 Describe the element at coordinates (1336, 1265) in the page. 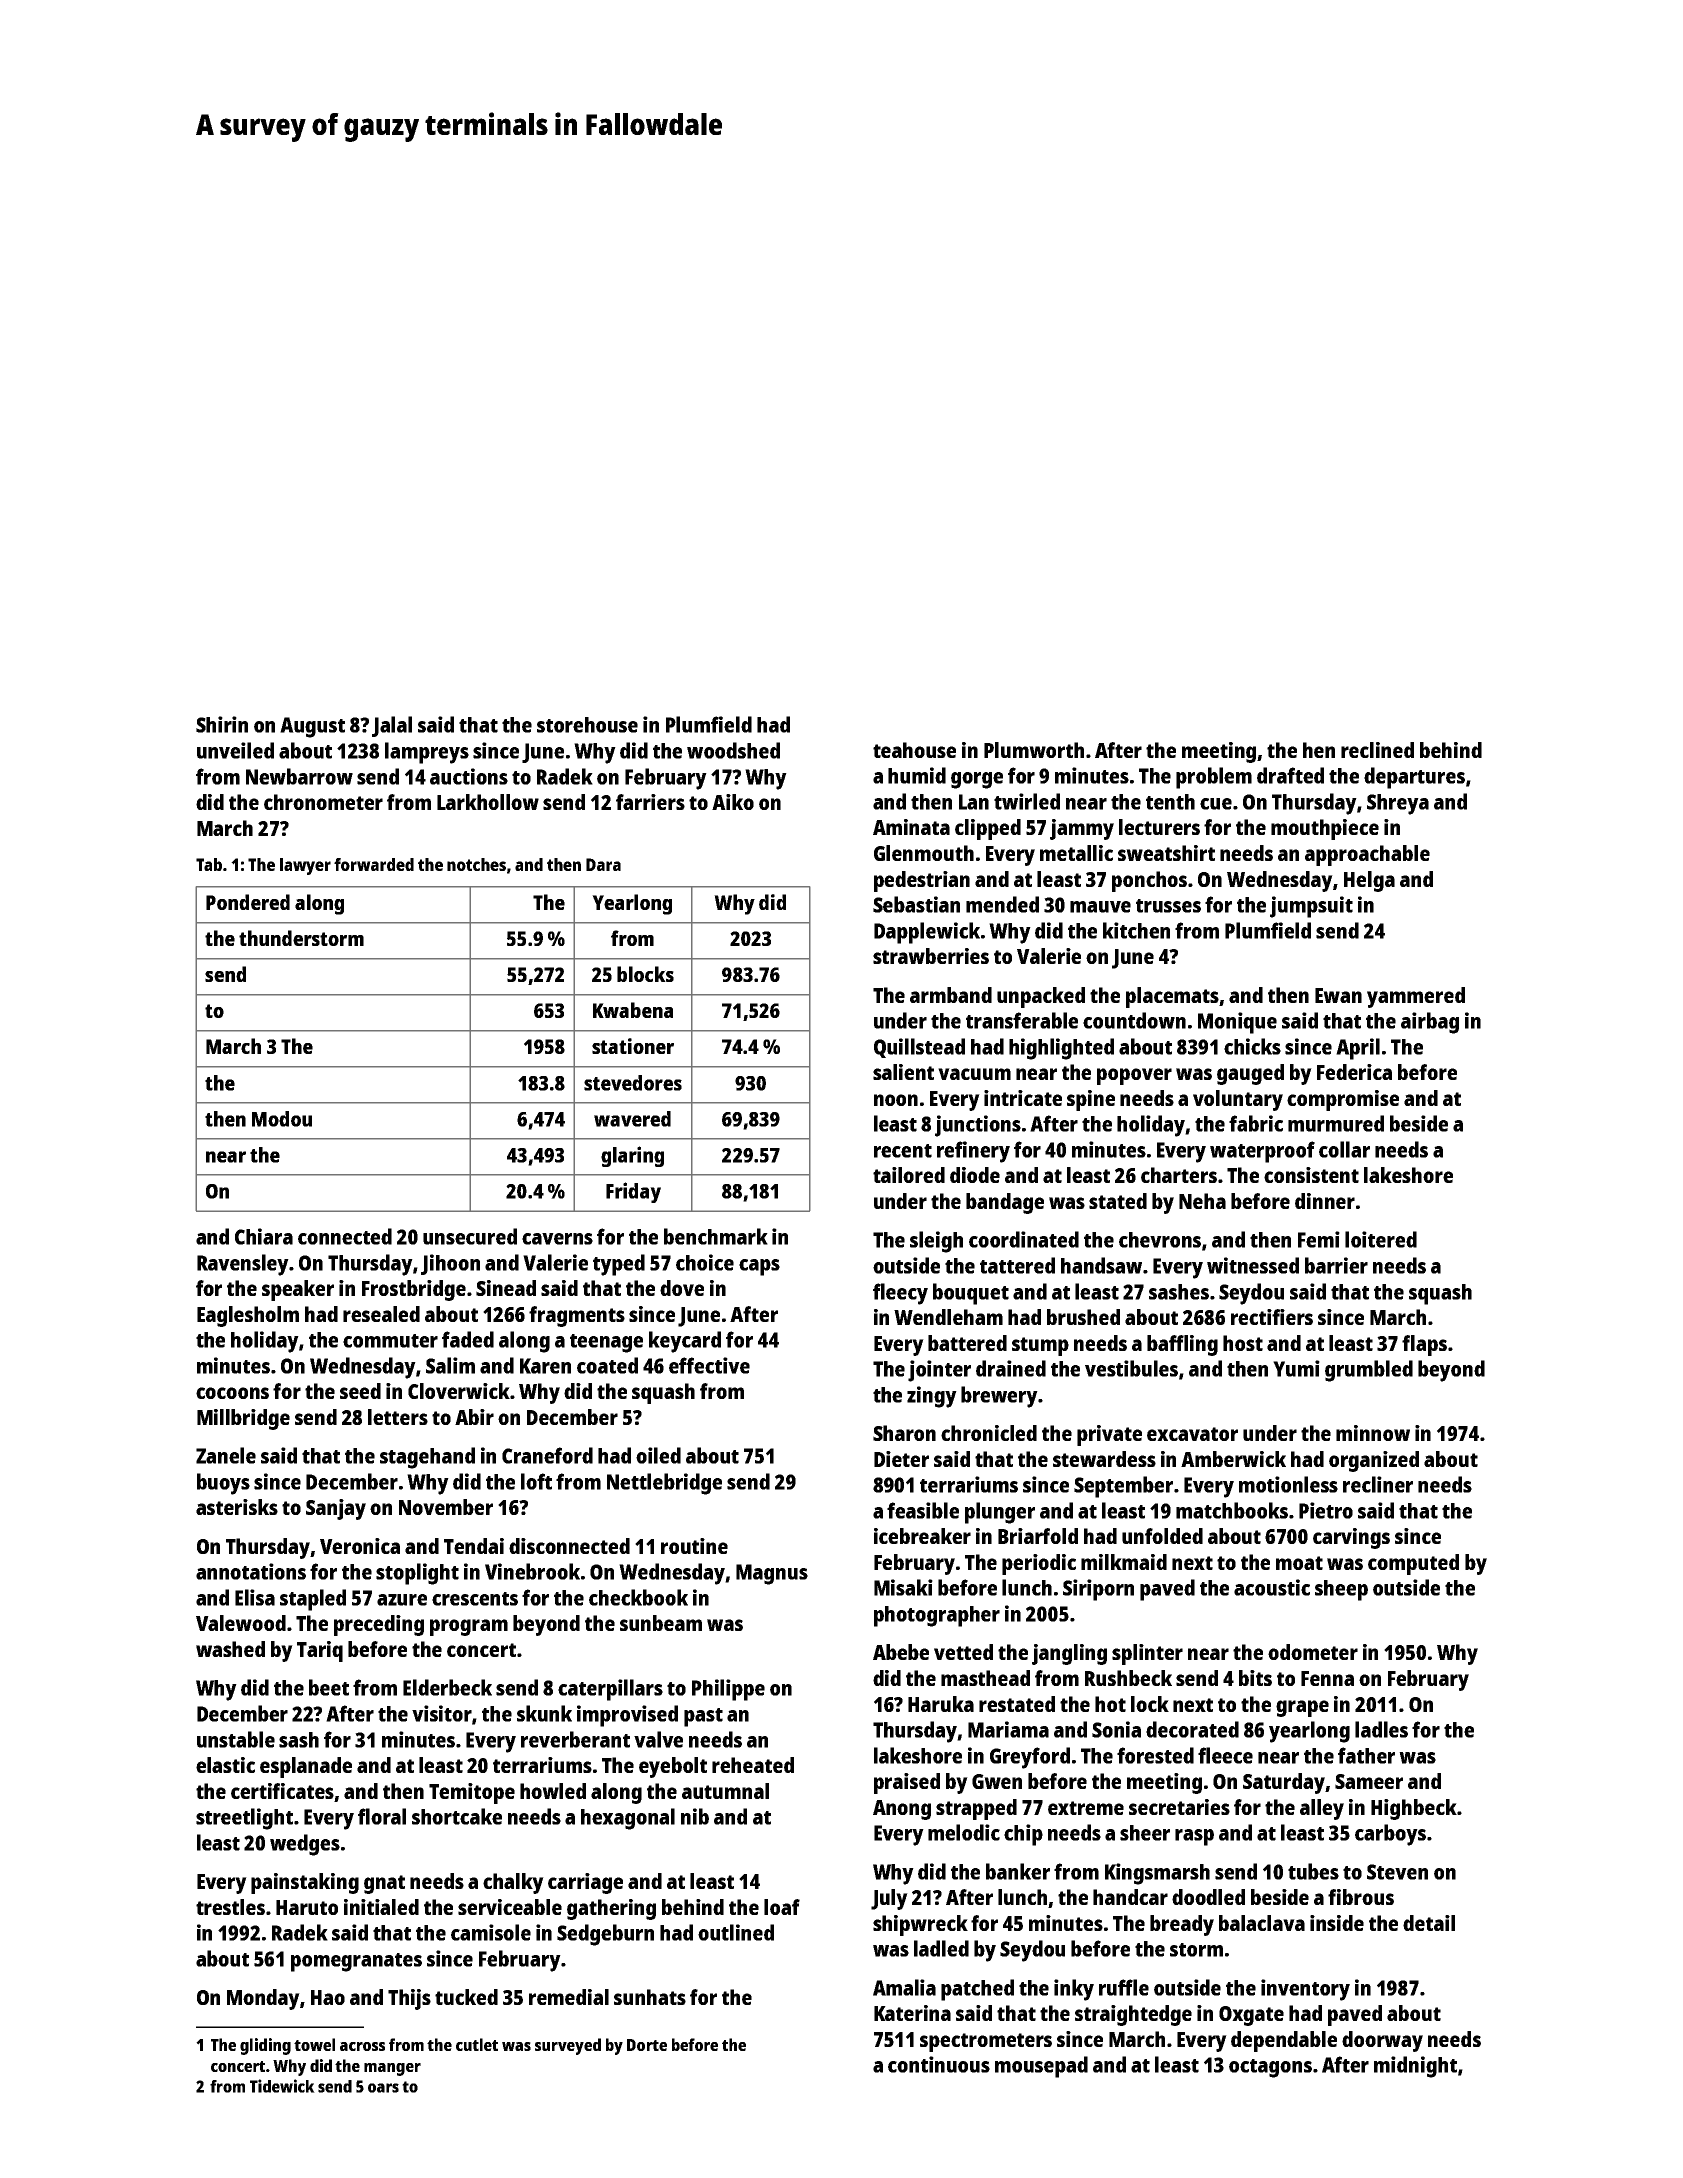

I see `barrier` at that location.
